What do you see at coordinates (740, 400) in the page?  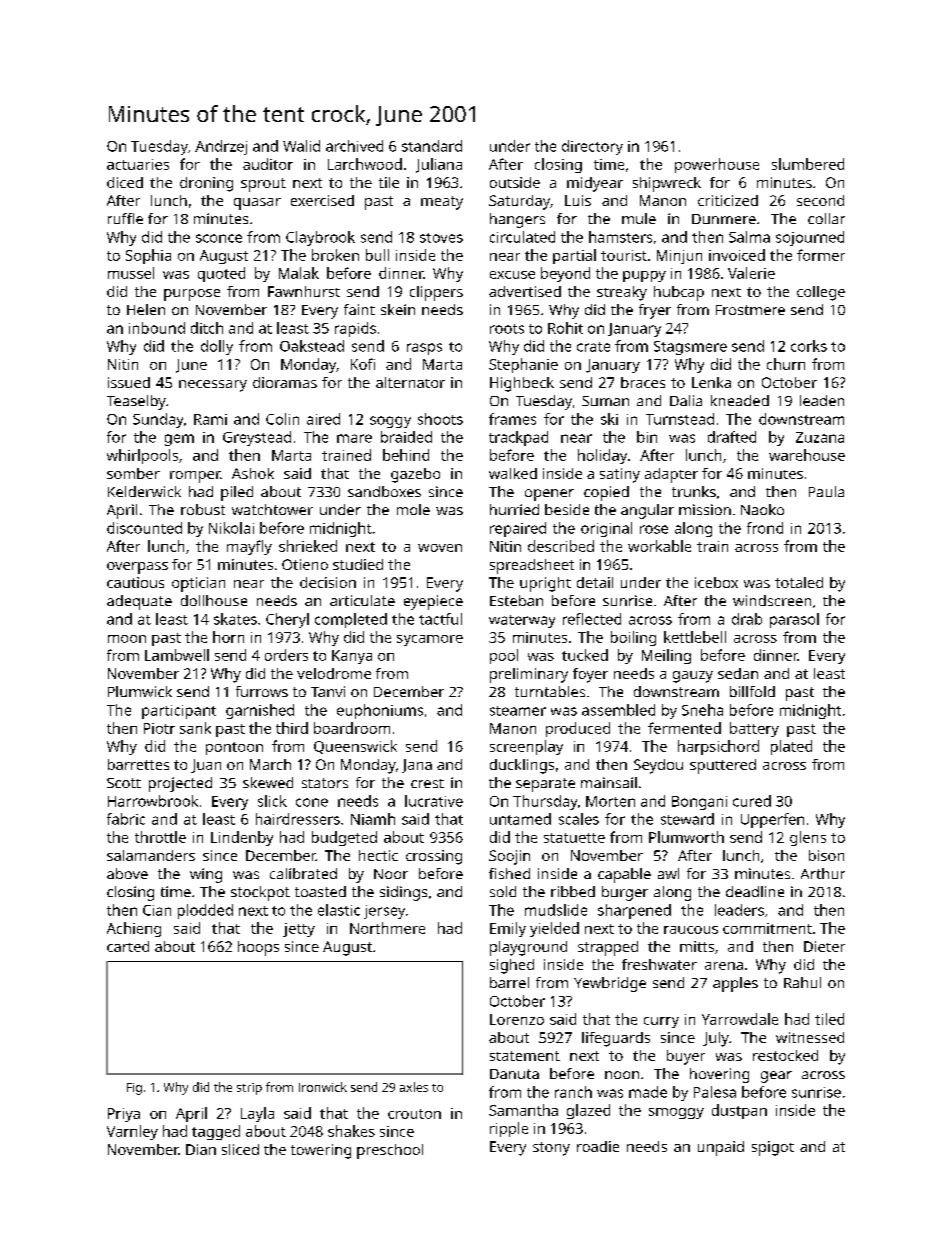 I see `kneaded` at bounding box center [740, 400].
